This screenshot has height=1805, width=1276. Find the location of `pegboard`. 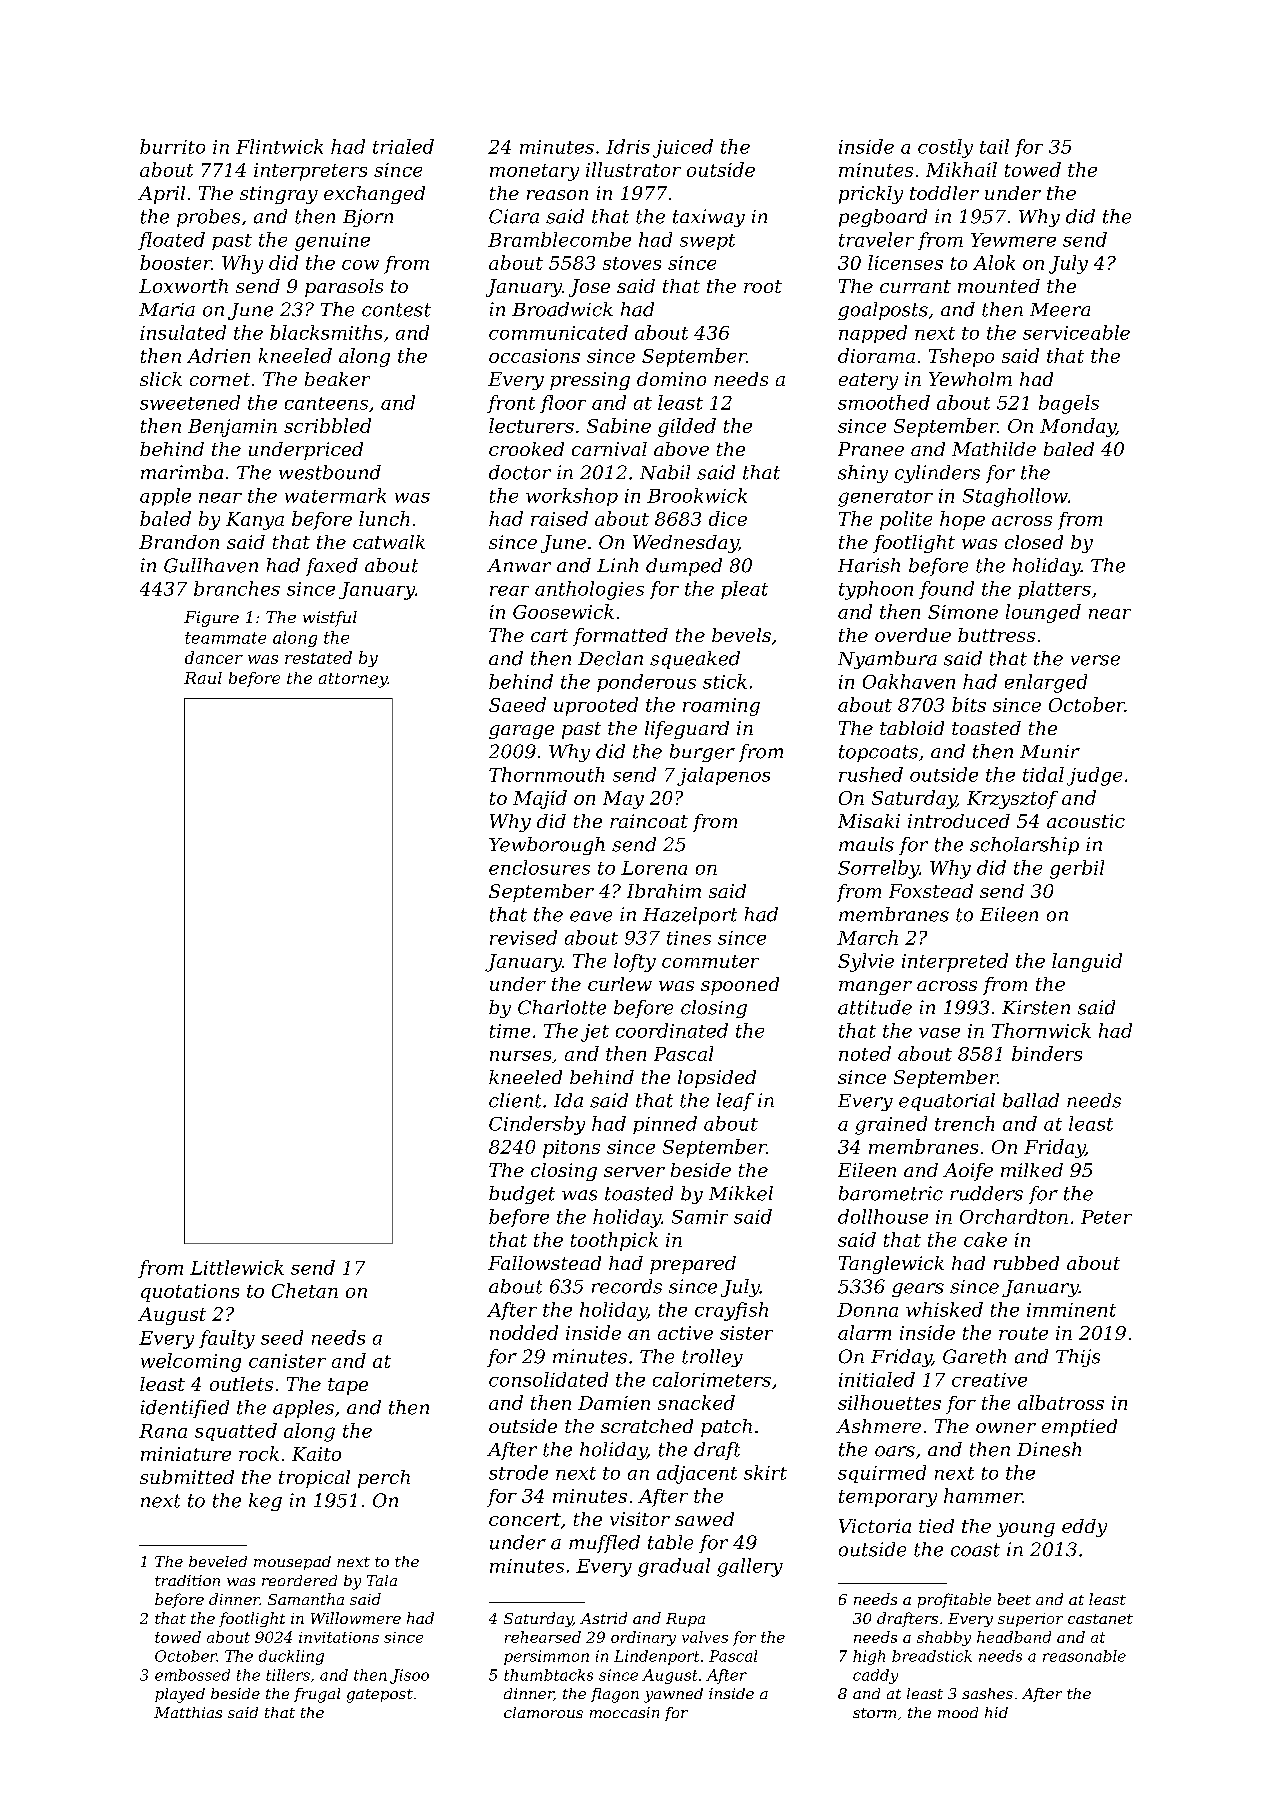

pegboard is located at coordinates (883, 218).
